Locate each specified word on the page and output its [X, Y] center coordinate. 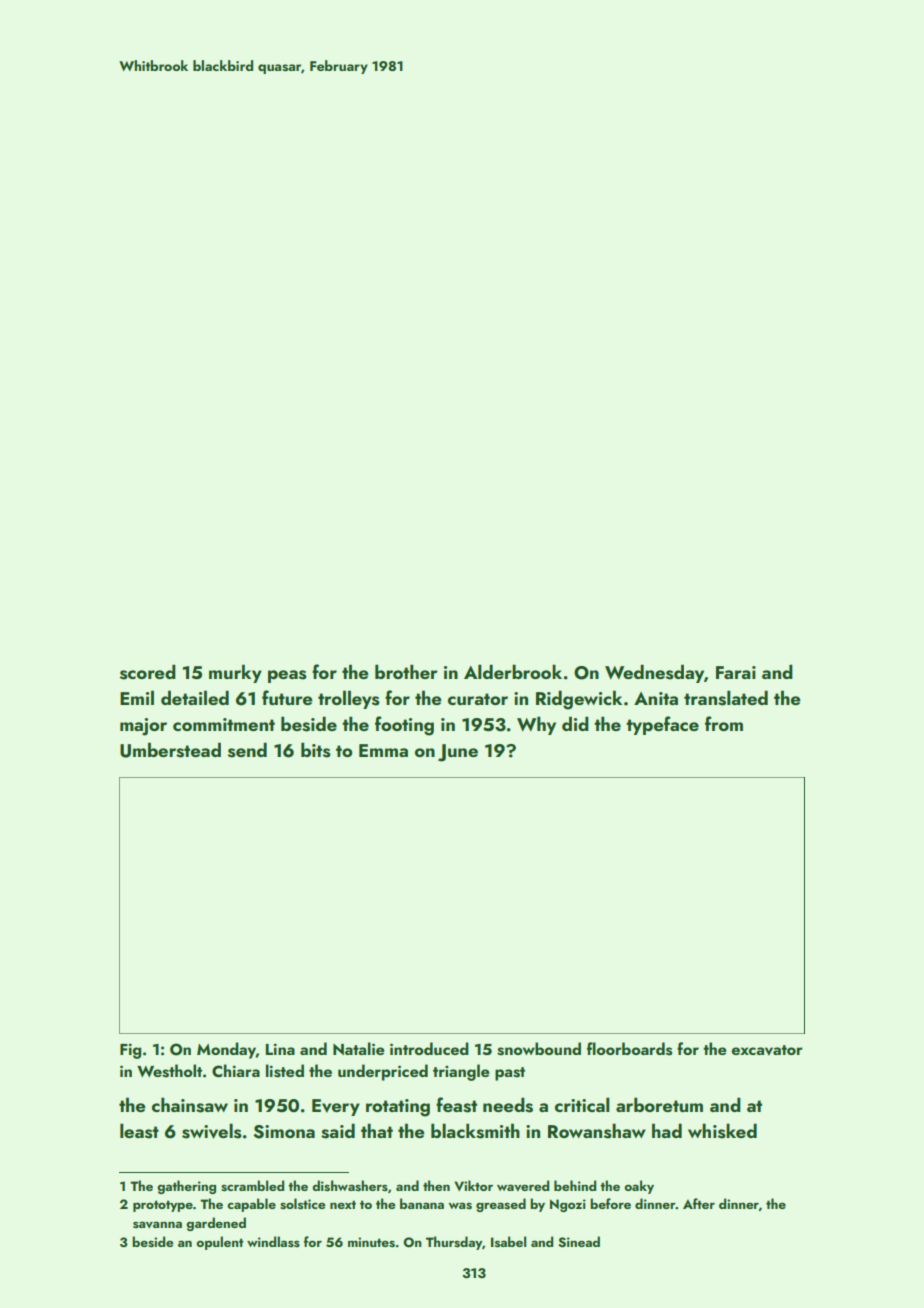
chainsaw [190, 1105]
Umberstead [170, 750]
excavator [767, 1050]
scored [148, 672]
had [667, 1130]
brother [406, 671]
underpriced [383, 1072]
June [458, 753]
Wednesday [654, 673]
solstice [303, 1204]
